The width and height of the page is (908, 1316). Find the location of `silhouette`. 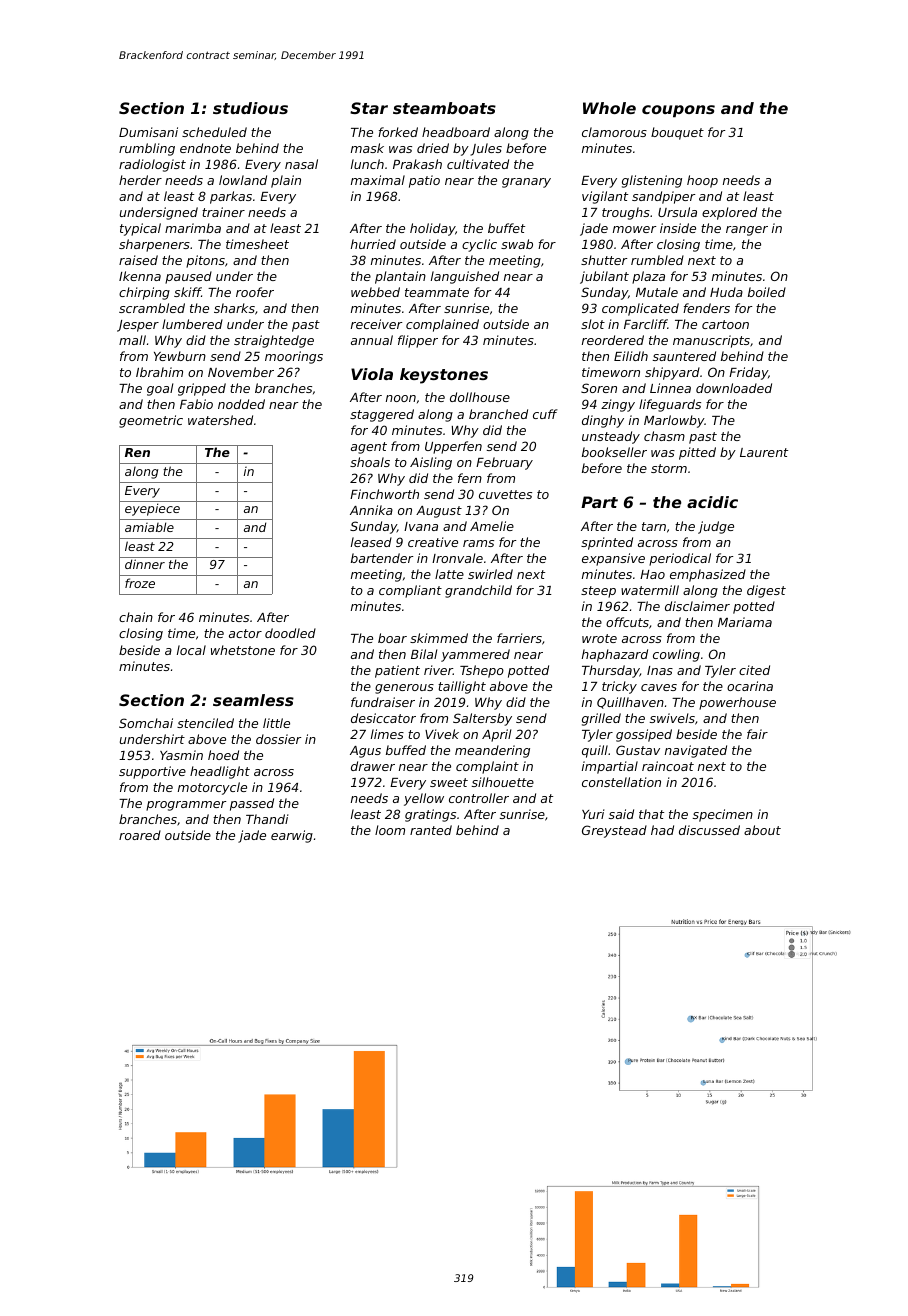

silhouette is located at coordinates (503, 782).
